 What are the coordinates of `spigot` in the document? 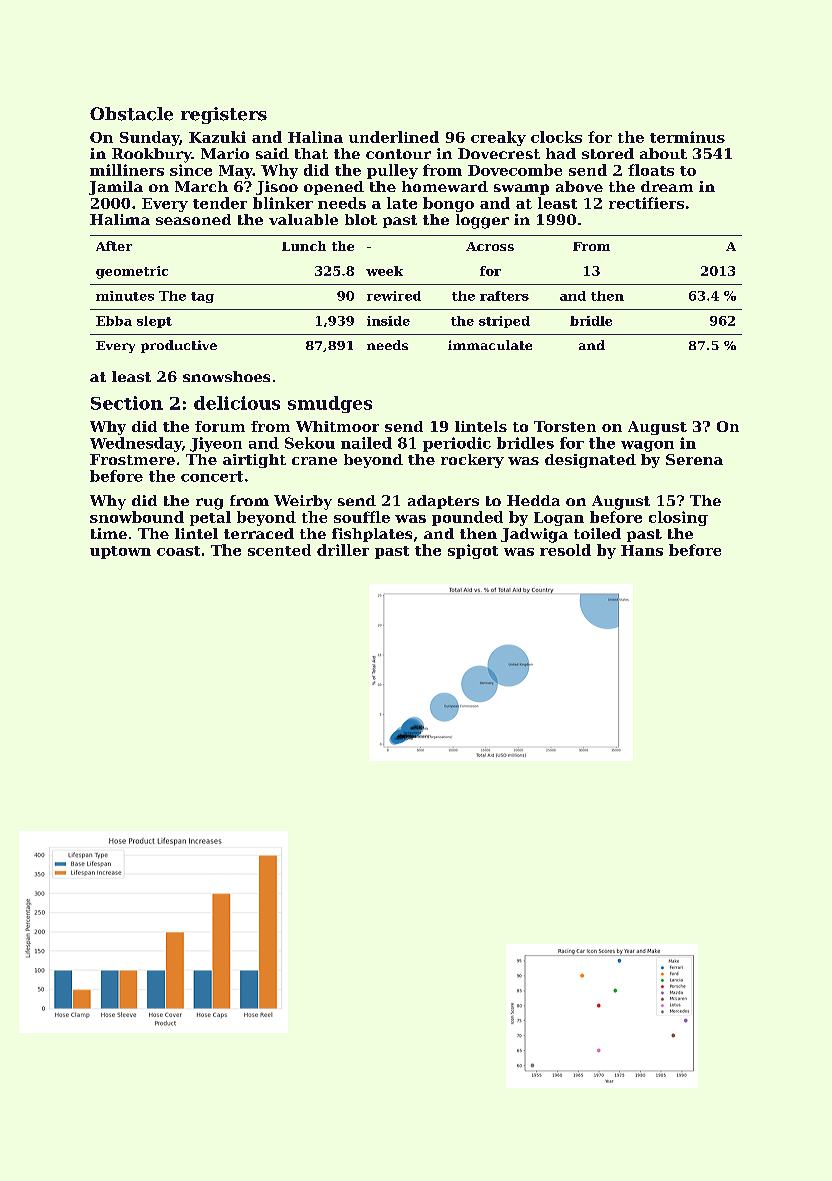 It's located at (473, 551).
